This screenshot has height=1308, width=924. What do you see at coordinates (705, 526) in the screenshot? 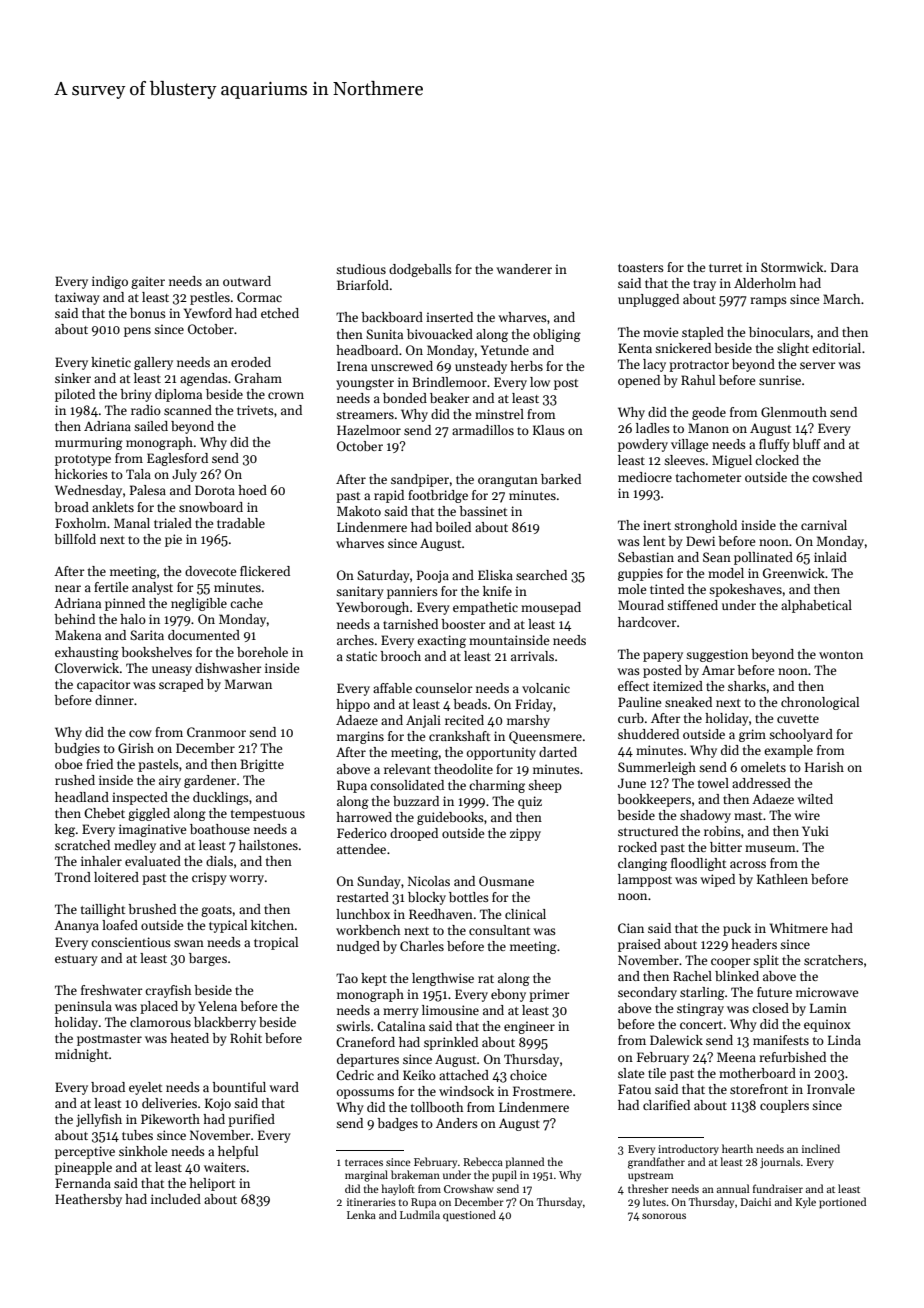
I see `stronghold` at bounding box center [705, 526].
